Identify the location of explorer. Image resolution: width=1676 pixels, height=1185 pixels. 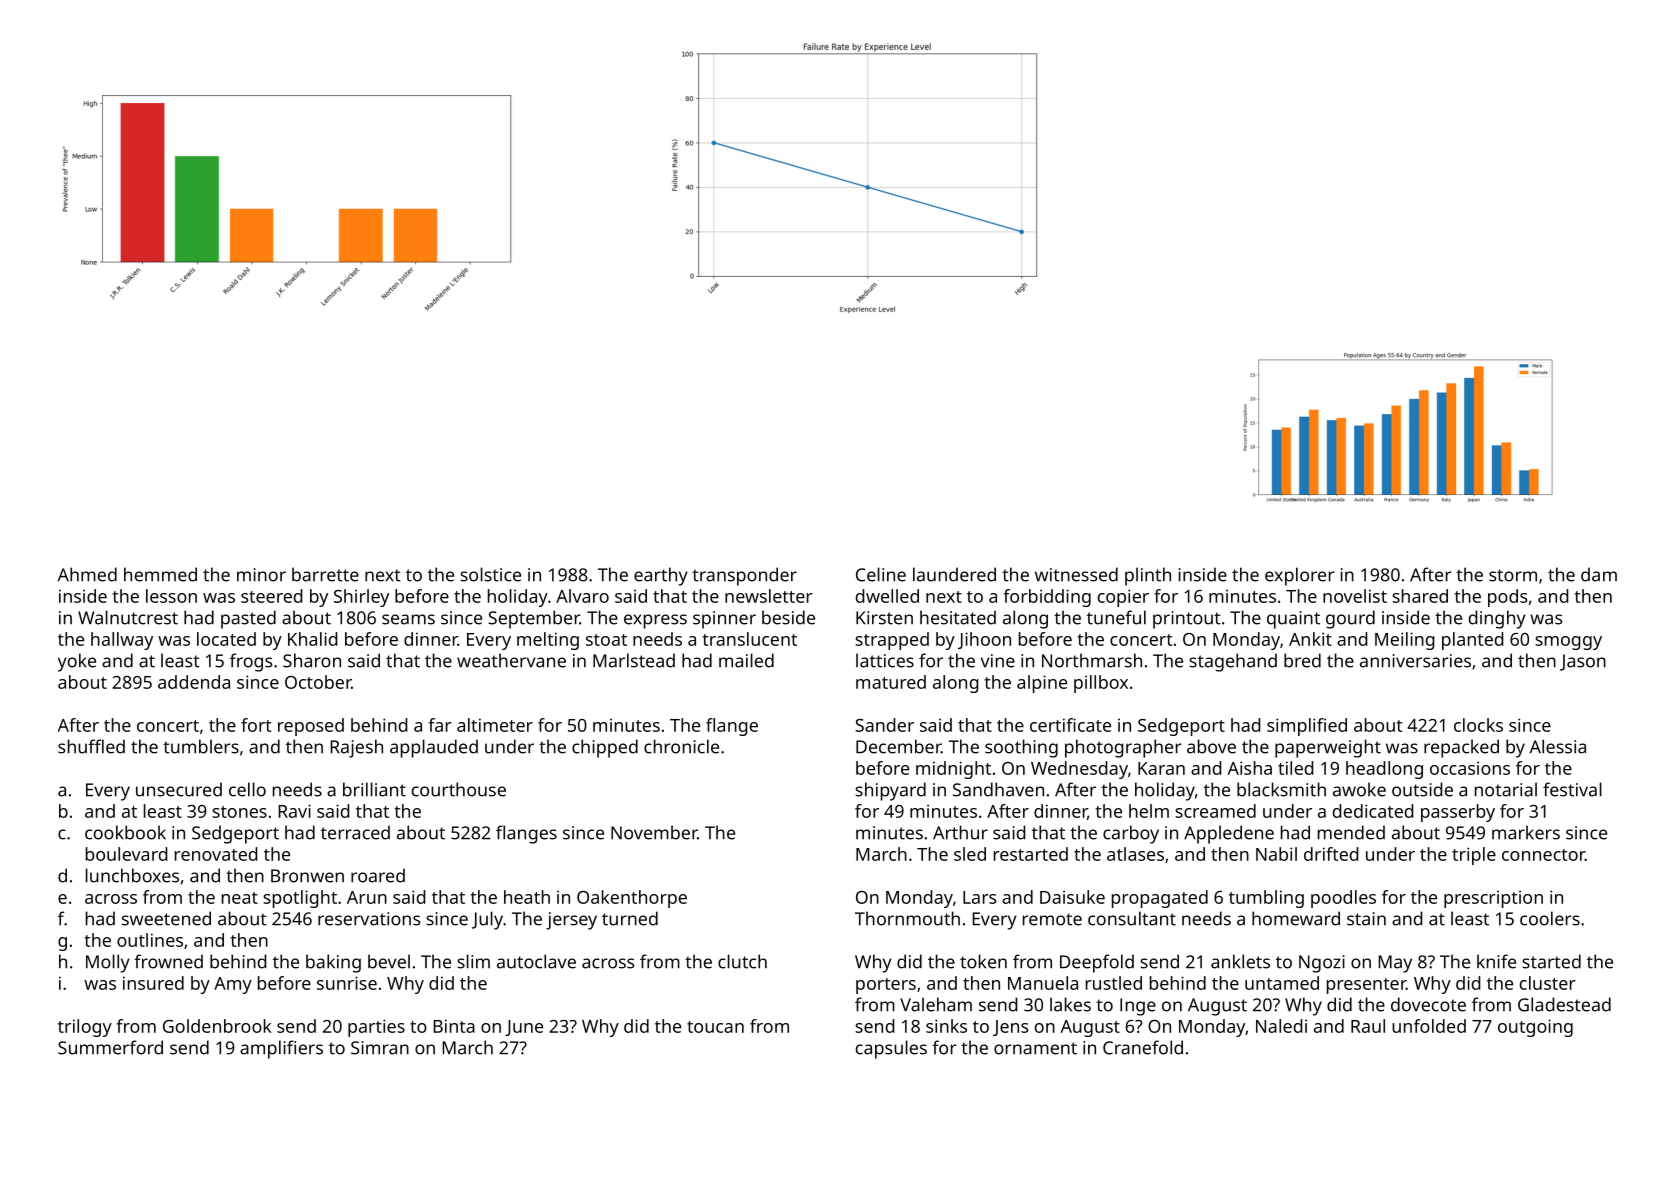
(1300, 576).
